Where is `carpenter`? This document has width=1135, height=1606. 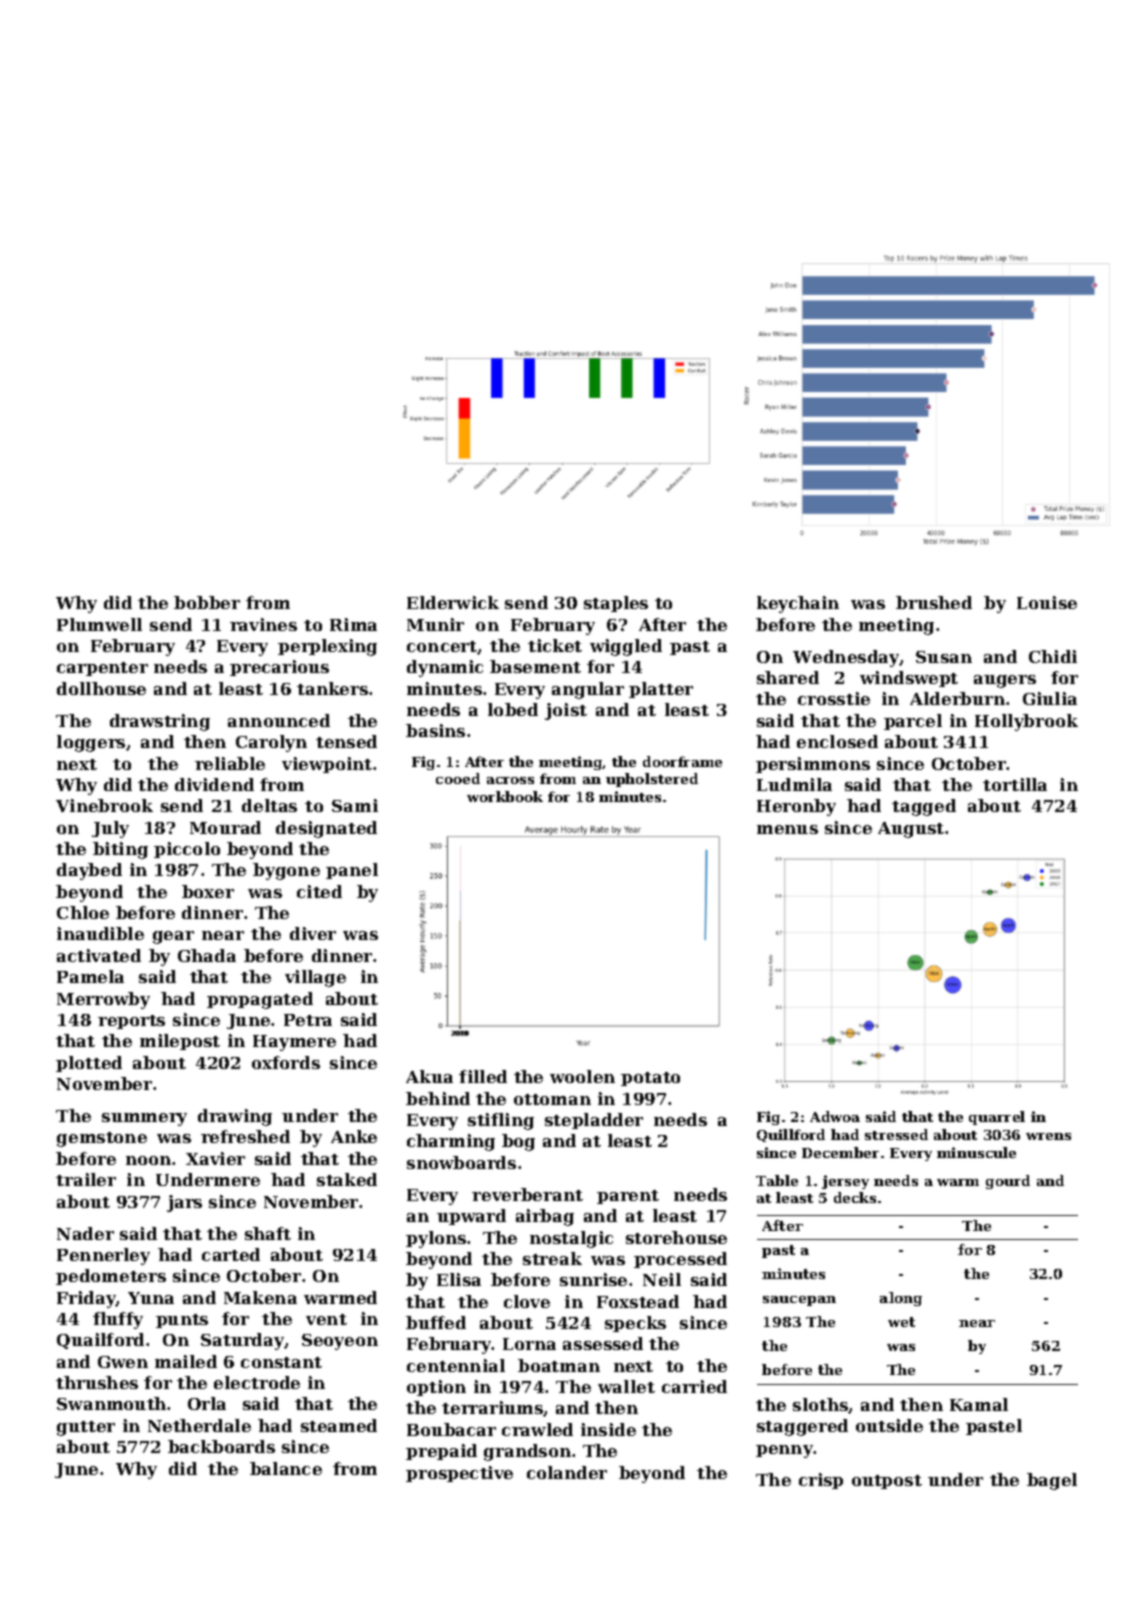
carpenter is located at coordinates (102, 669).
